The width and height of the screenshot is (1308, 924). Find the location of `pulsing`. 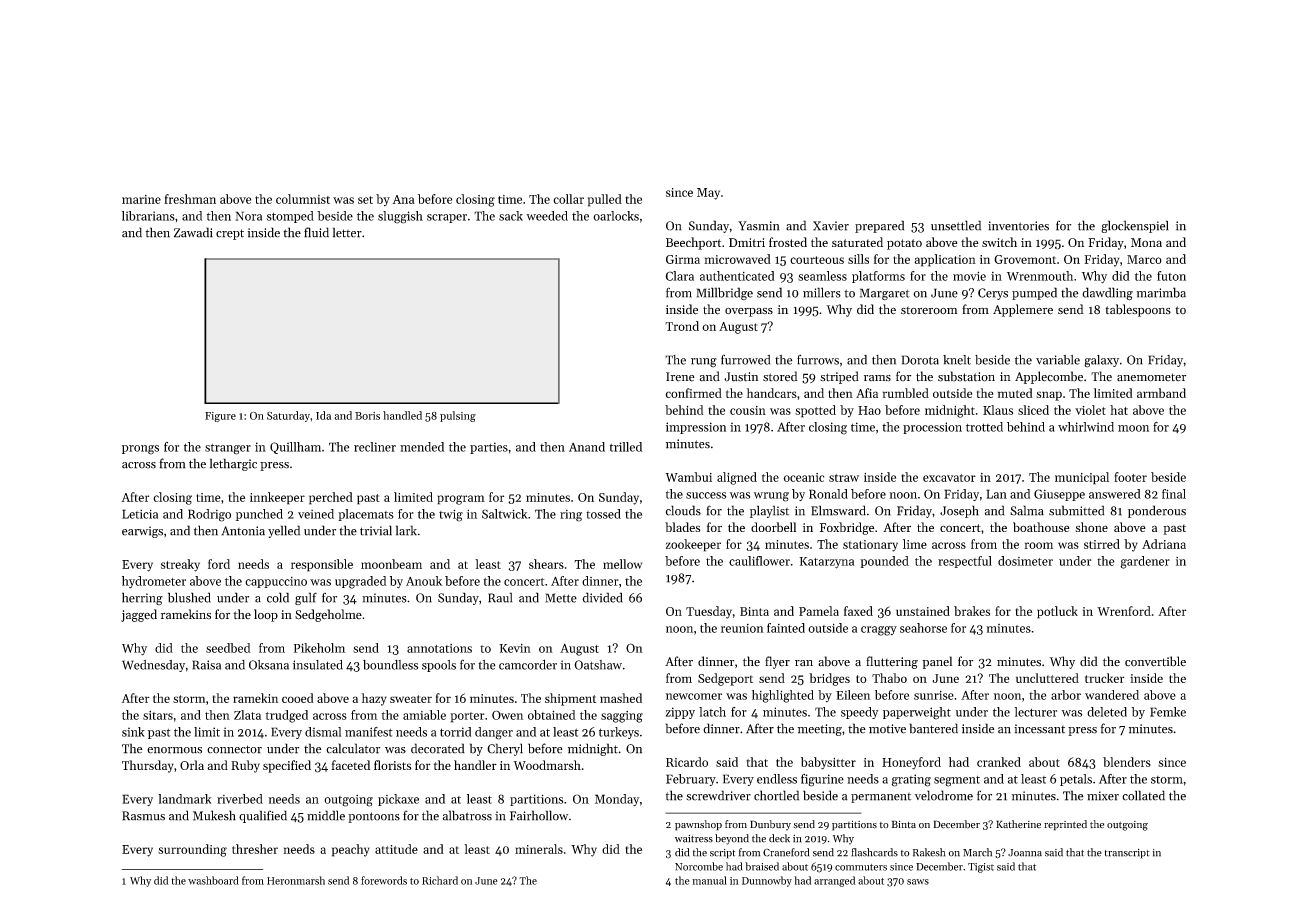

pulsing is located at coordinates (458, 416).
